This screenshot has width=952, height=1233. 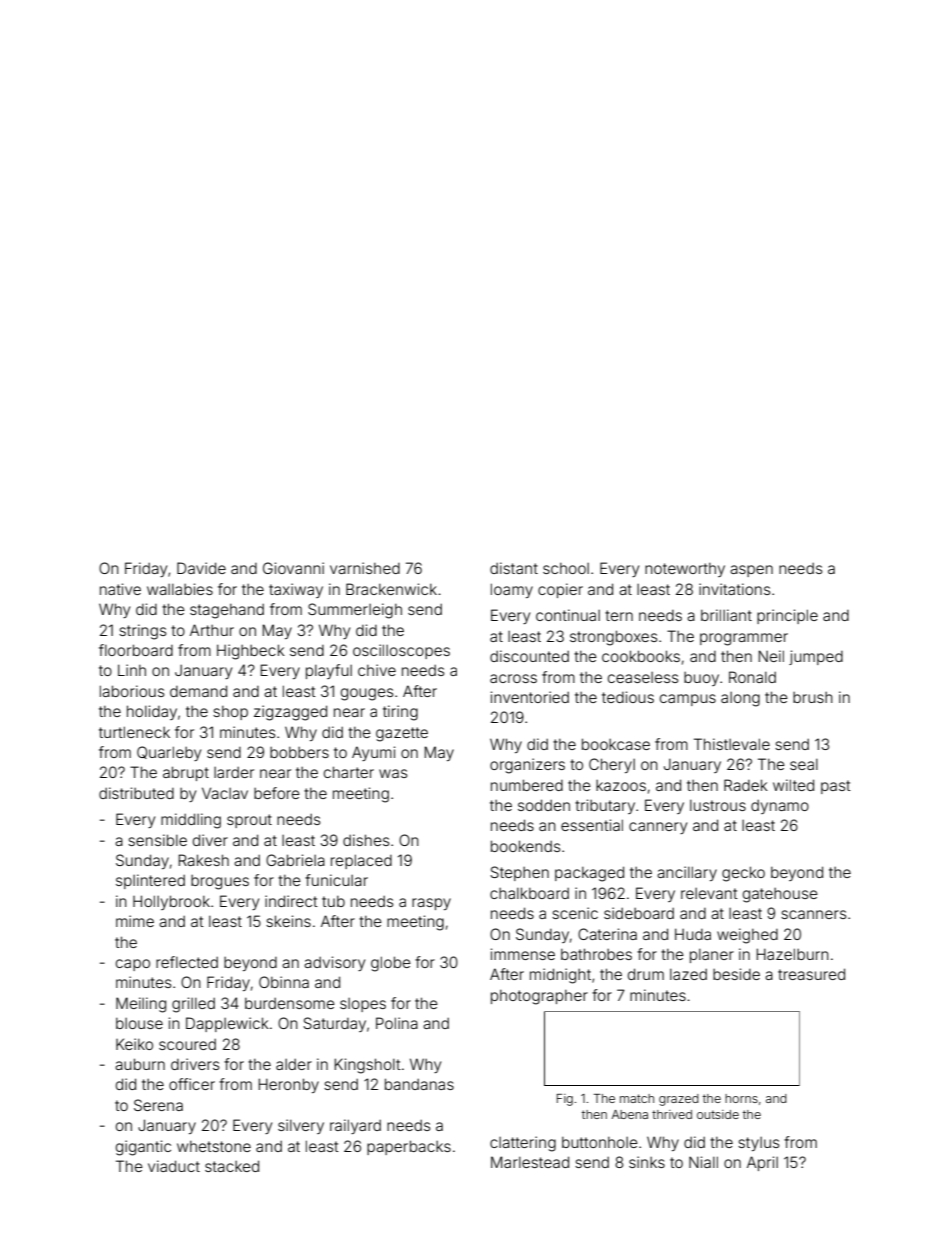 What do you see at coordinates (419, 1084) in the screenshot?
I see `bandanas` at bounding box center [419, 1084].
